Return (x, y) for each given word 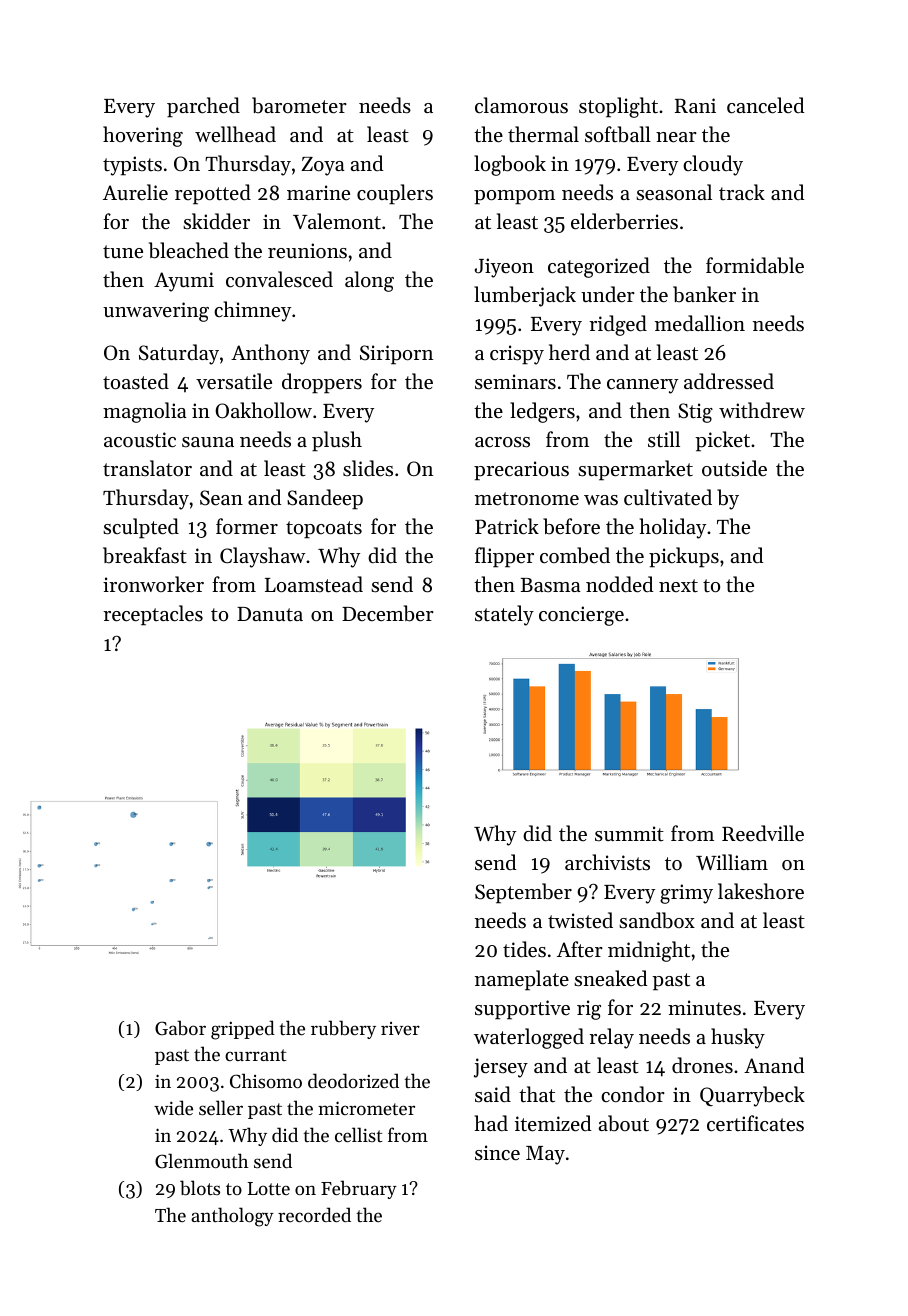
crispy (517, 355)
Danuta (270, 614)
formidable (755, 265)
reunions (307, 251)
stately (504, 615)
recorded (314, 1214)
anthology (232, 1217)
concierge (581, 616)
